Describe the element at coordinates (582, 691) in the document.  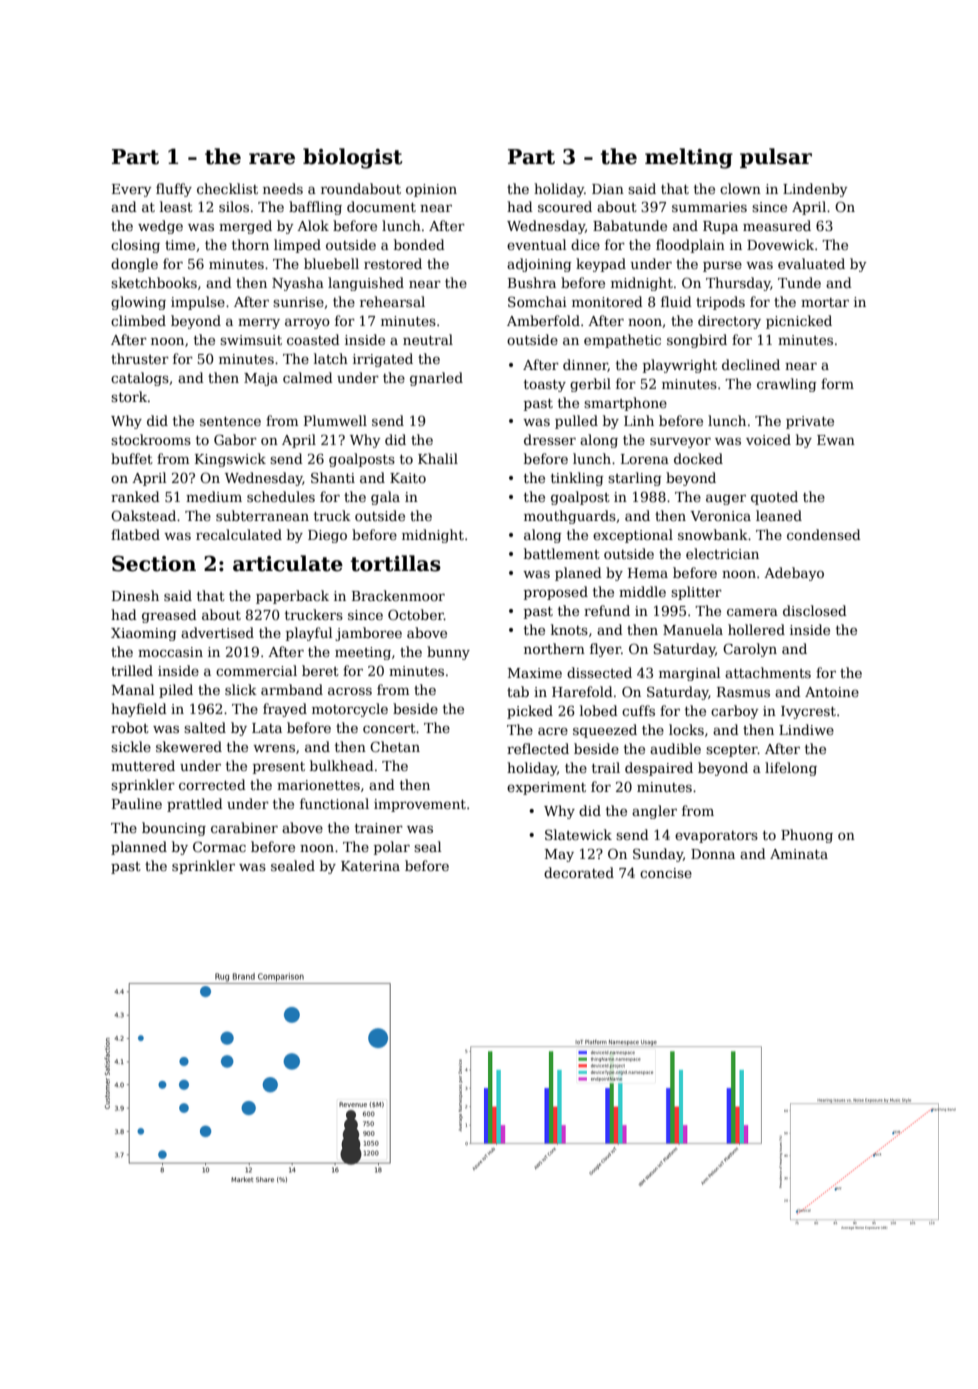
I see `Harefold` at that location.
